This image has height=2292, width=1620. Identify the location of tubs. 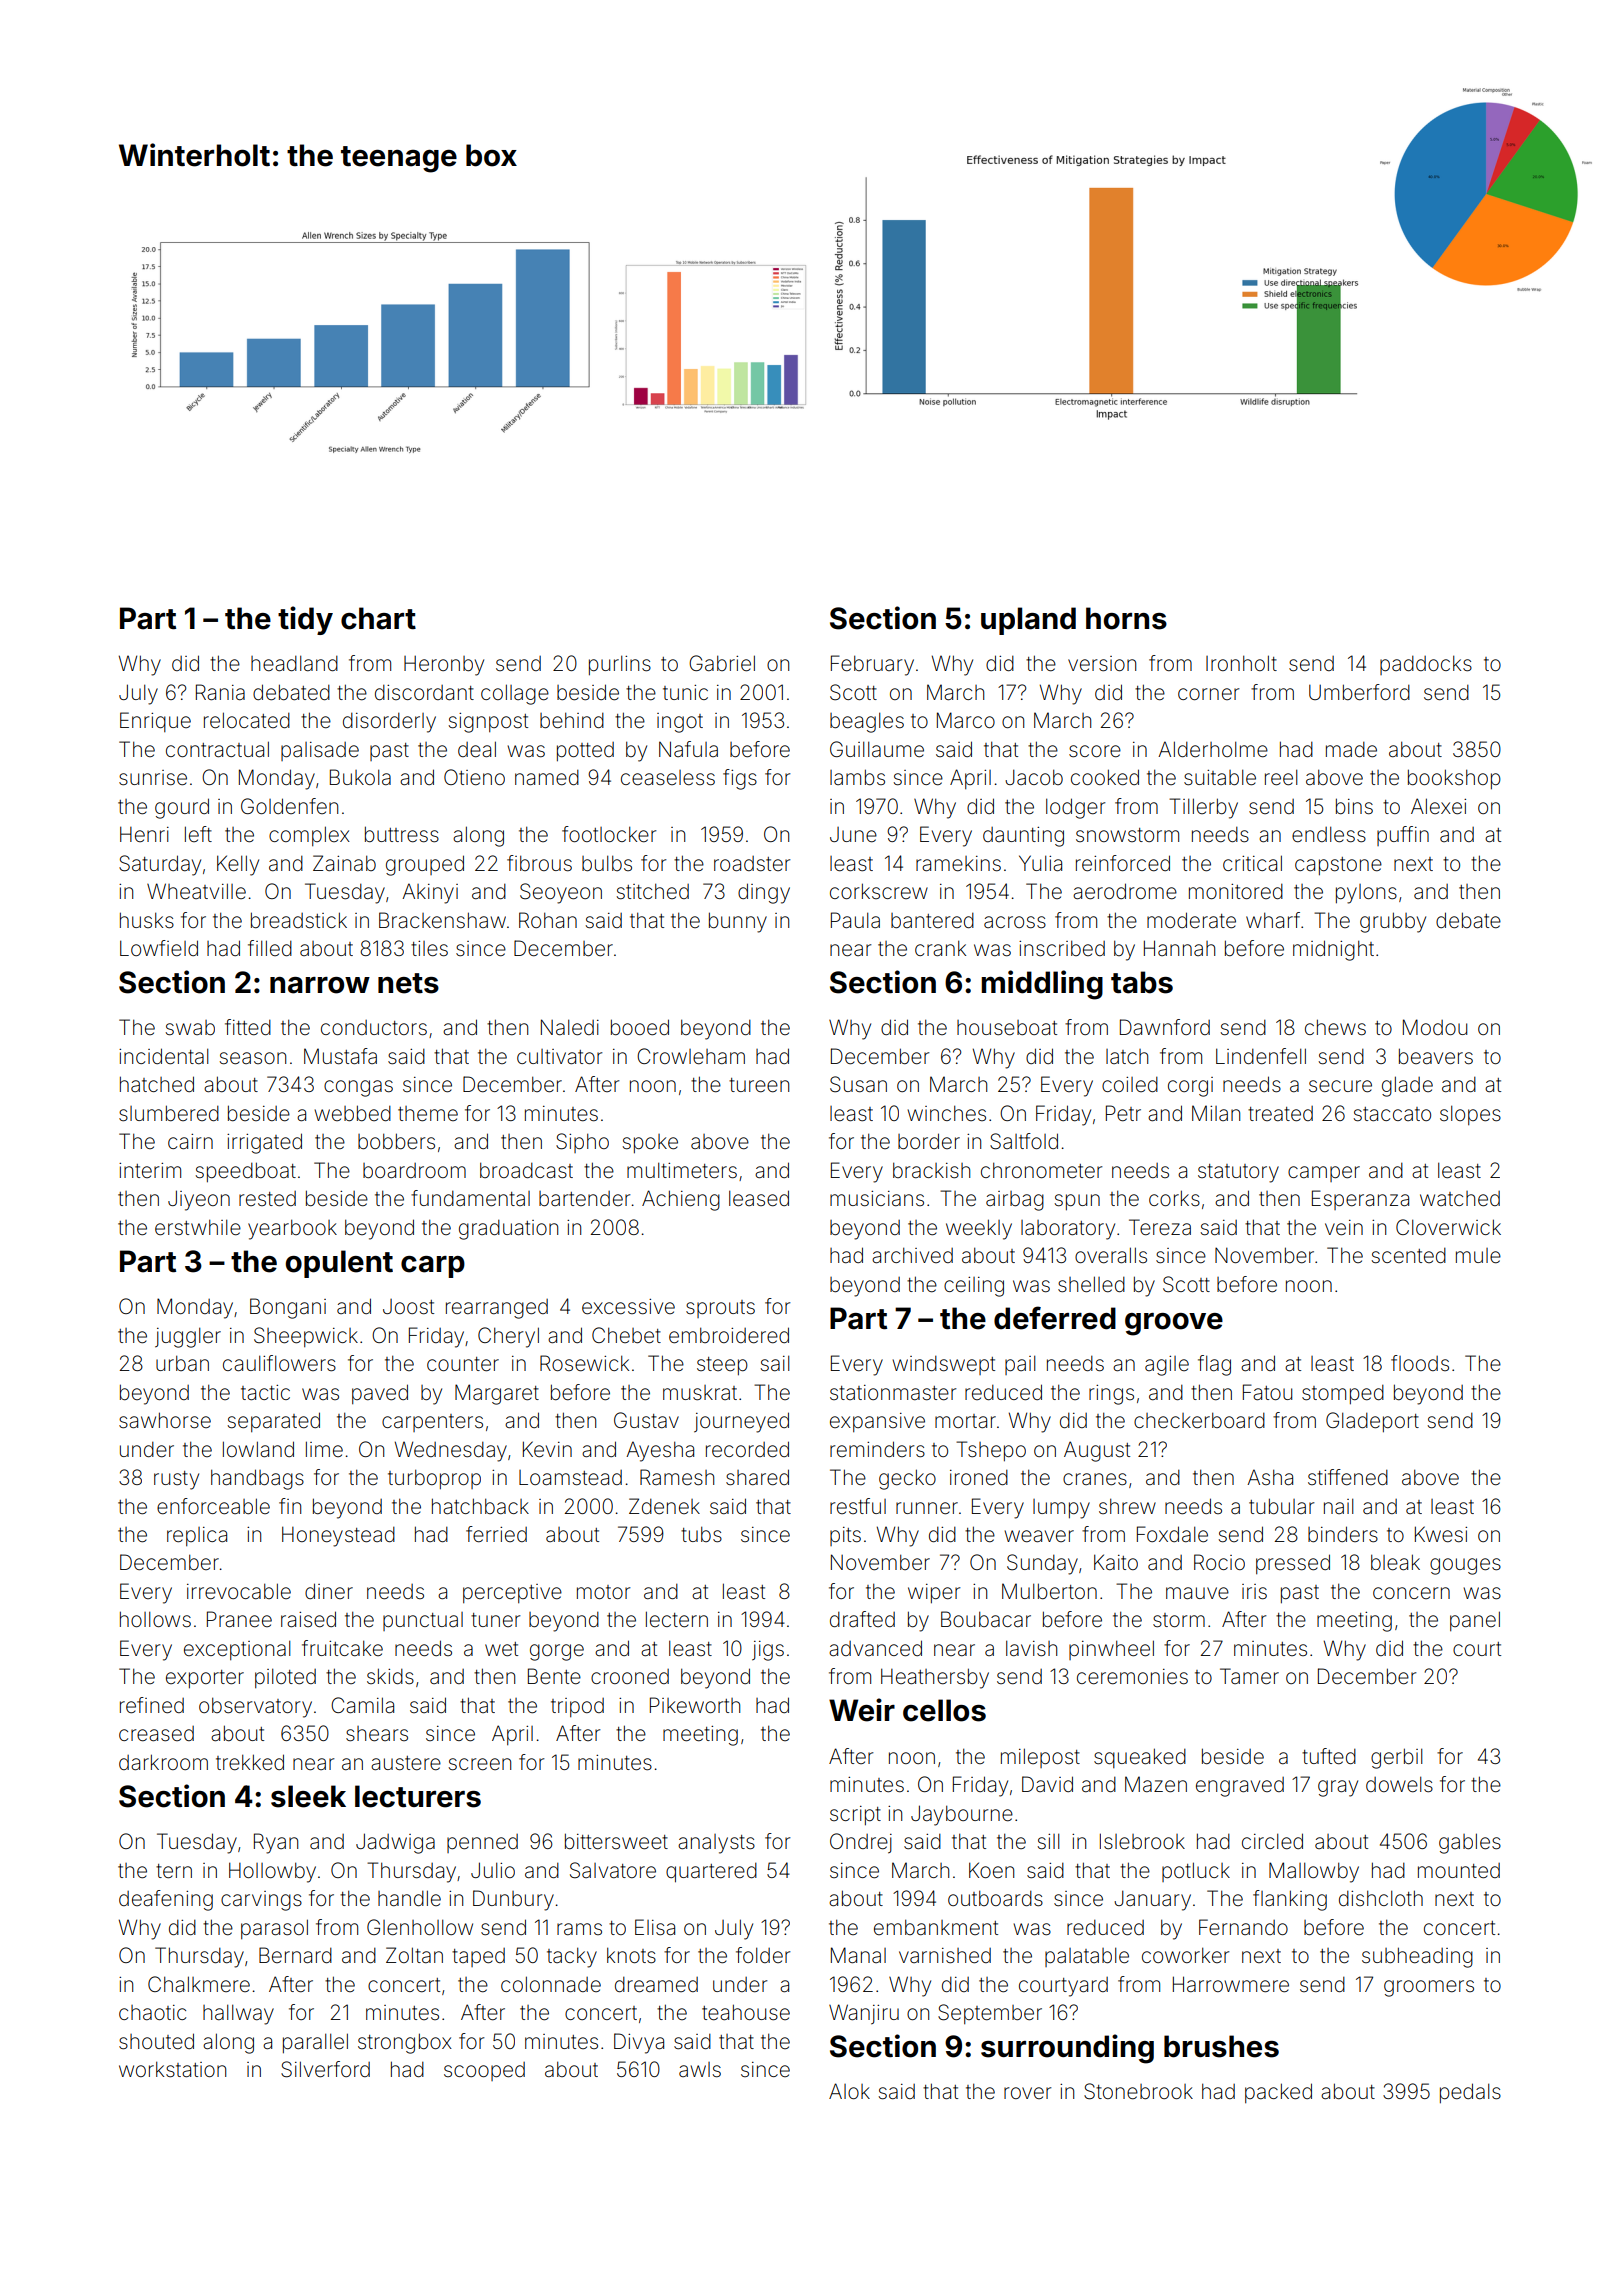
(701, 1534).
